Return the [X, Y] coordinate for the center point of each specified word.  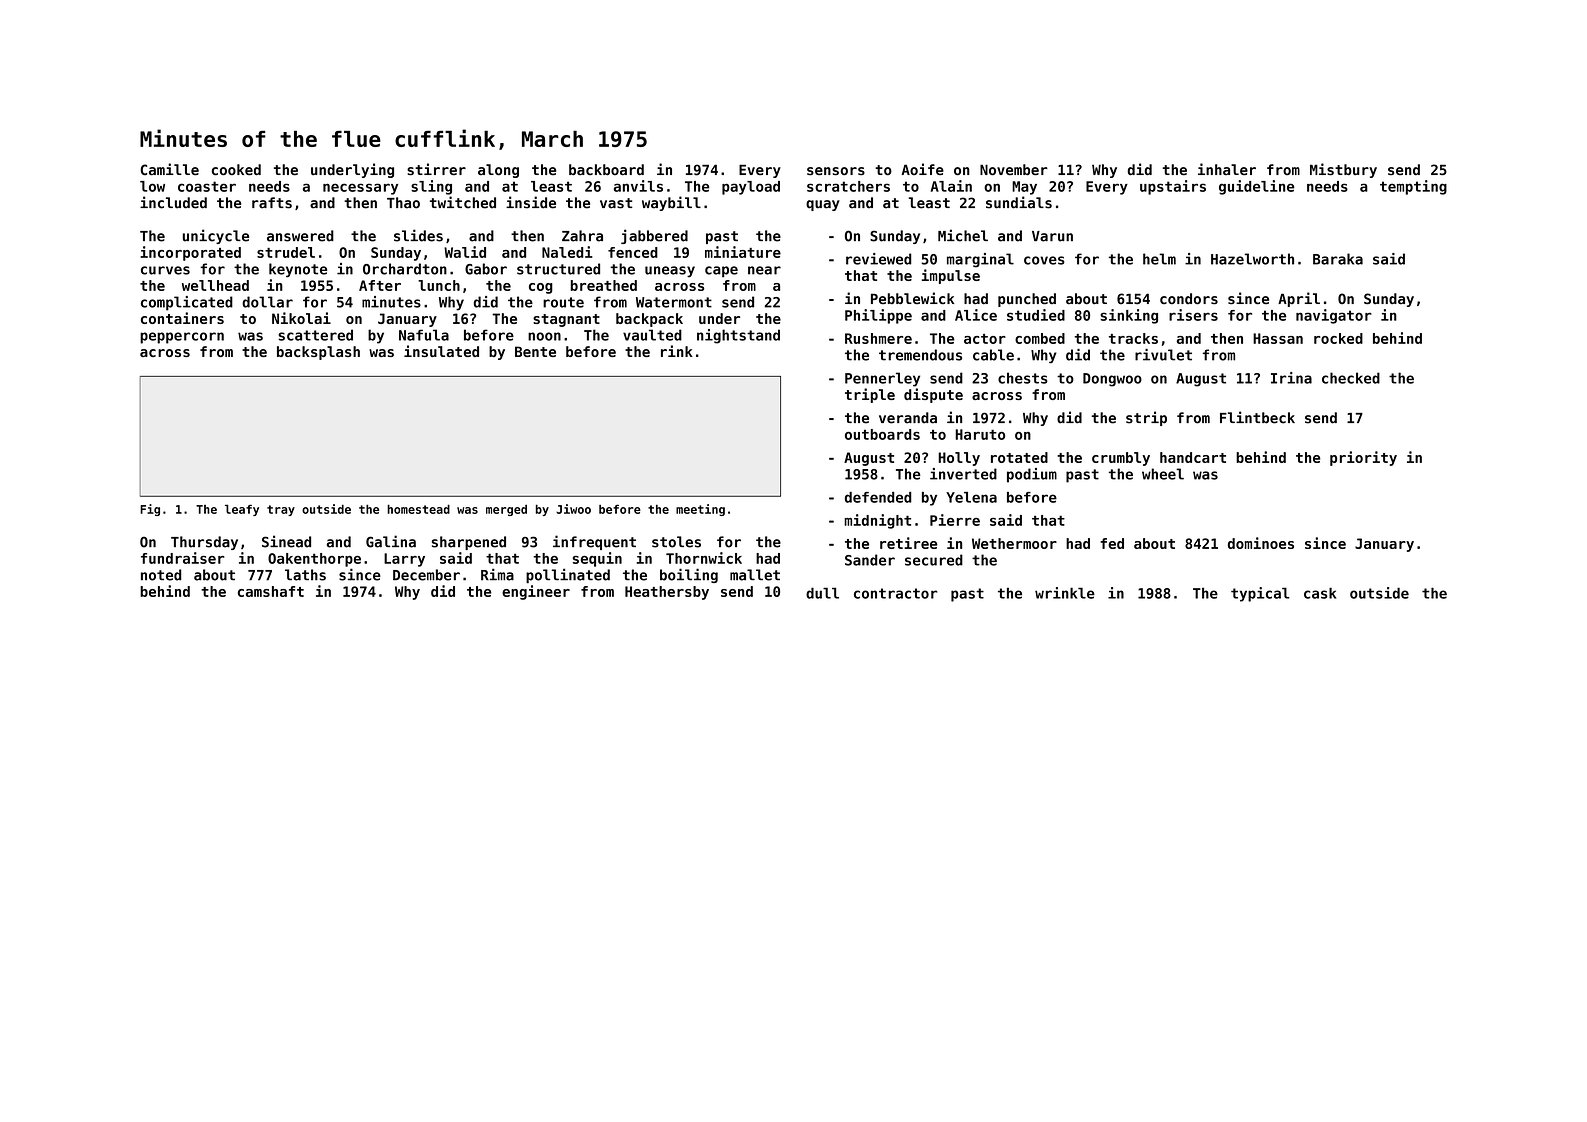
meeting [700, 510]
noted [161, 575]
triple [870, 395]
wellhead [215, 285]
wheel [1163, 474]
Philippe [878, 316]
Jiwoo [573, 509]
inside [531, 202]
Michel [963, 235]
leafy [242, 510]
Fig [150, 510]
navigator [1334, 316]
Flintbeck [1257, 417]
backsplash [318, 353]
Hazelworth [1252, 259]
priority [1363, 458]
